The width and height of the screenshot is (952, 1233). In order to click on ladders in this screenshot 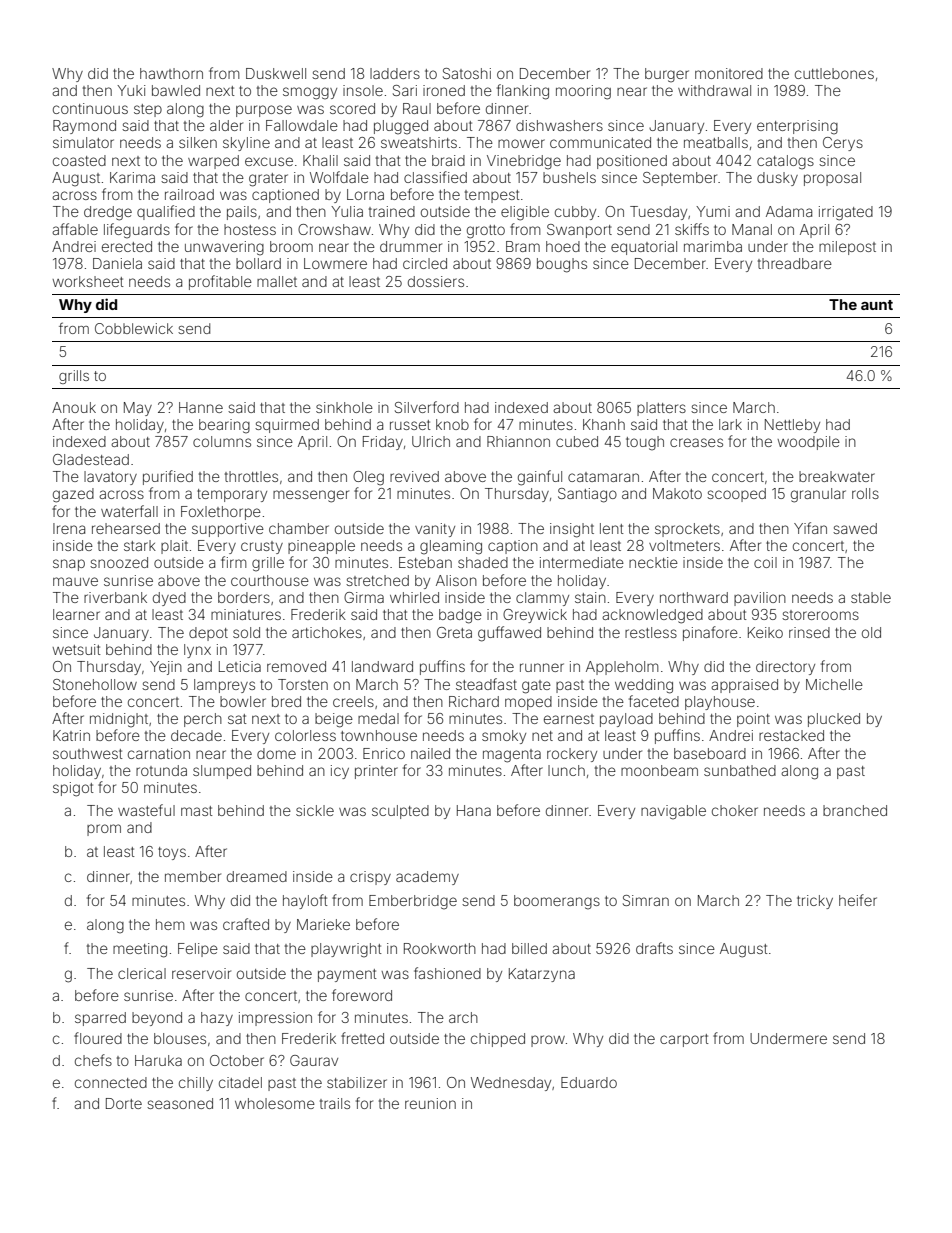, I will do `click(395, 73)`.
